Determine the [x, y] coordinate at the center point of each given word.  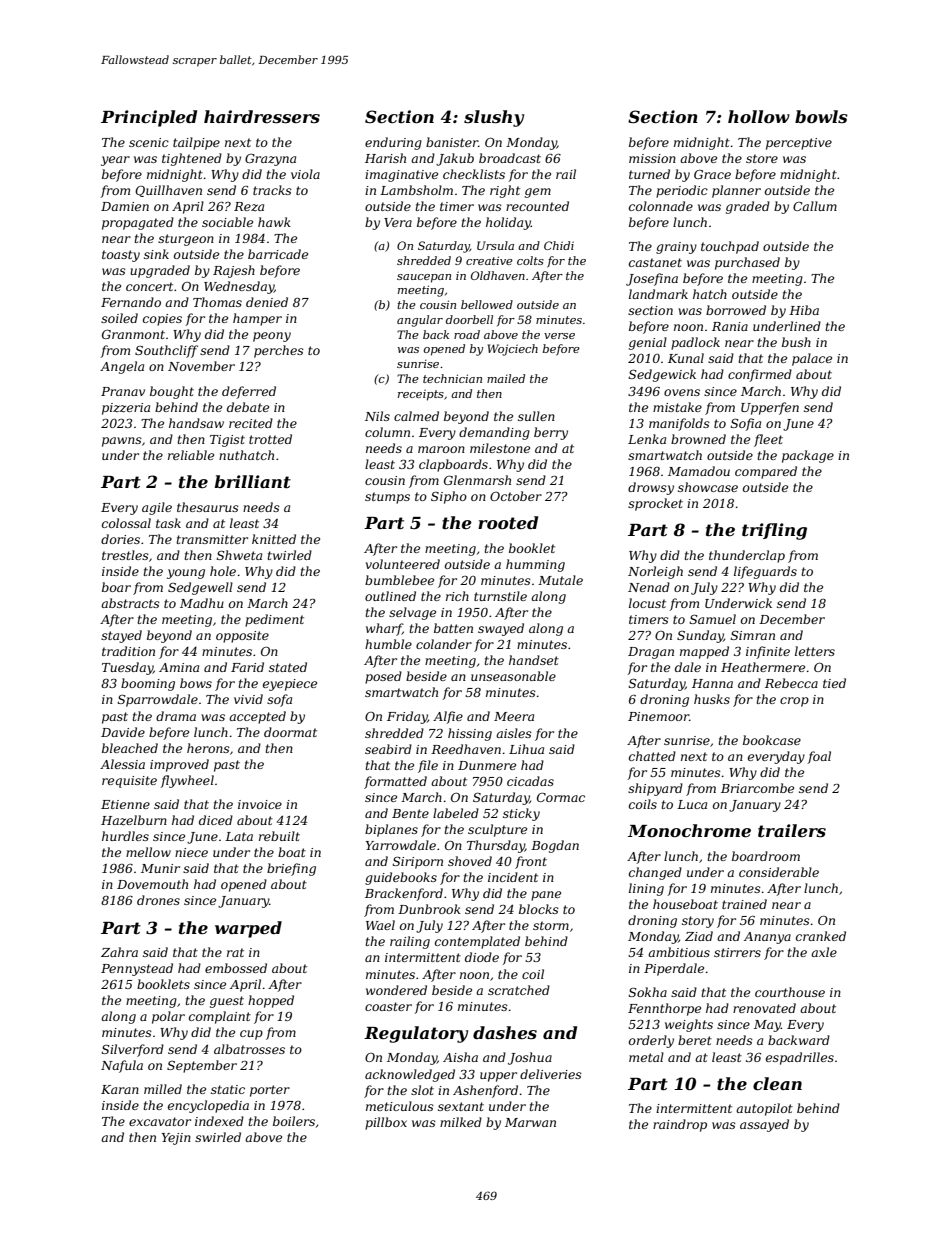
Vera [398, 222]
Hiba [804, 310]
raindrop [680, 1125]
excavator [160, 1121]
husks [712, 699]
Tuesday [127, 668]
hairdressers [262, 116]
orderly [651, 1041]
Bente [410, 813]
